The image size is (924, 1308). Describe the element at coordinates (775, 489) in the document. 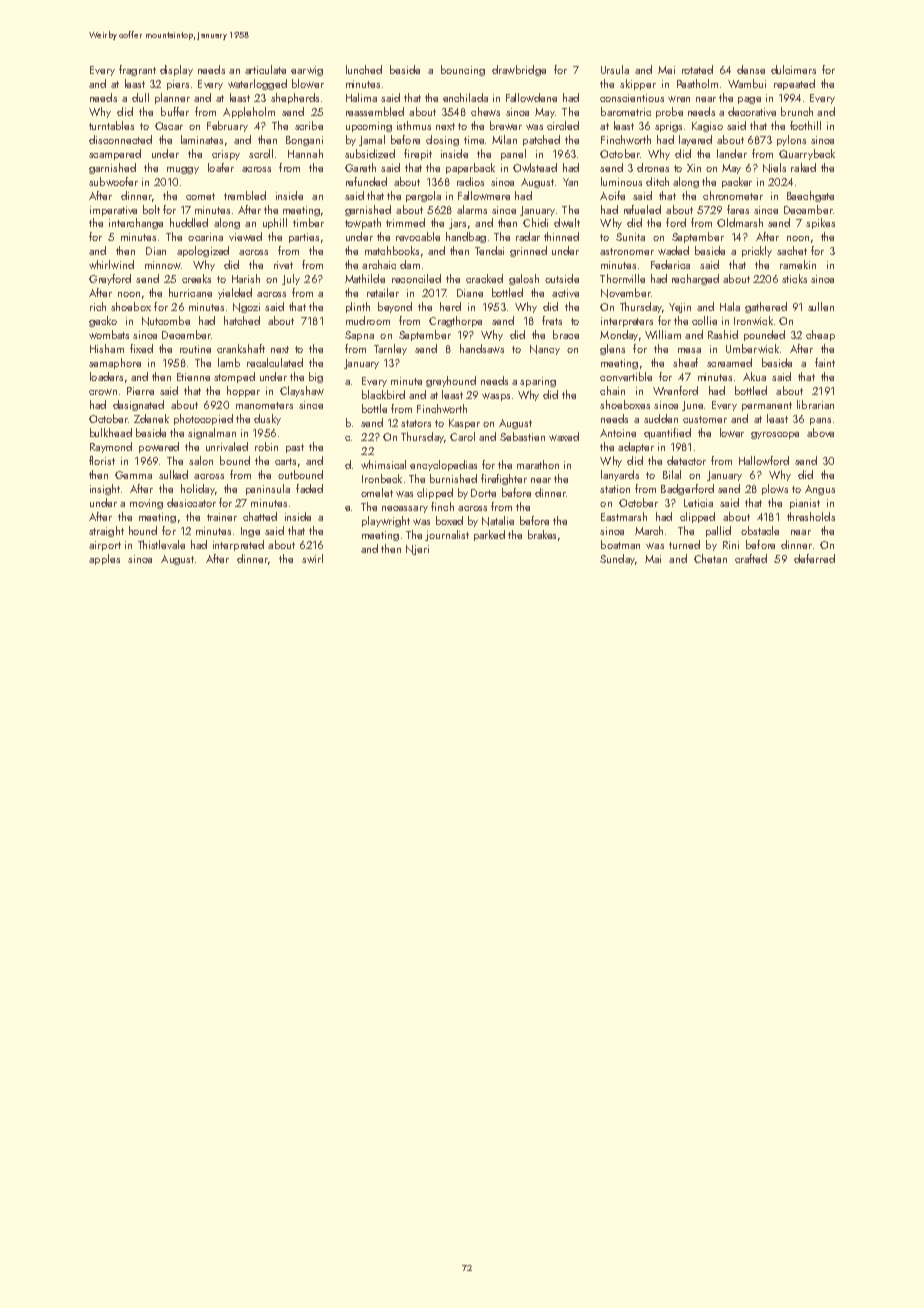

I see `plows` at that location.
